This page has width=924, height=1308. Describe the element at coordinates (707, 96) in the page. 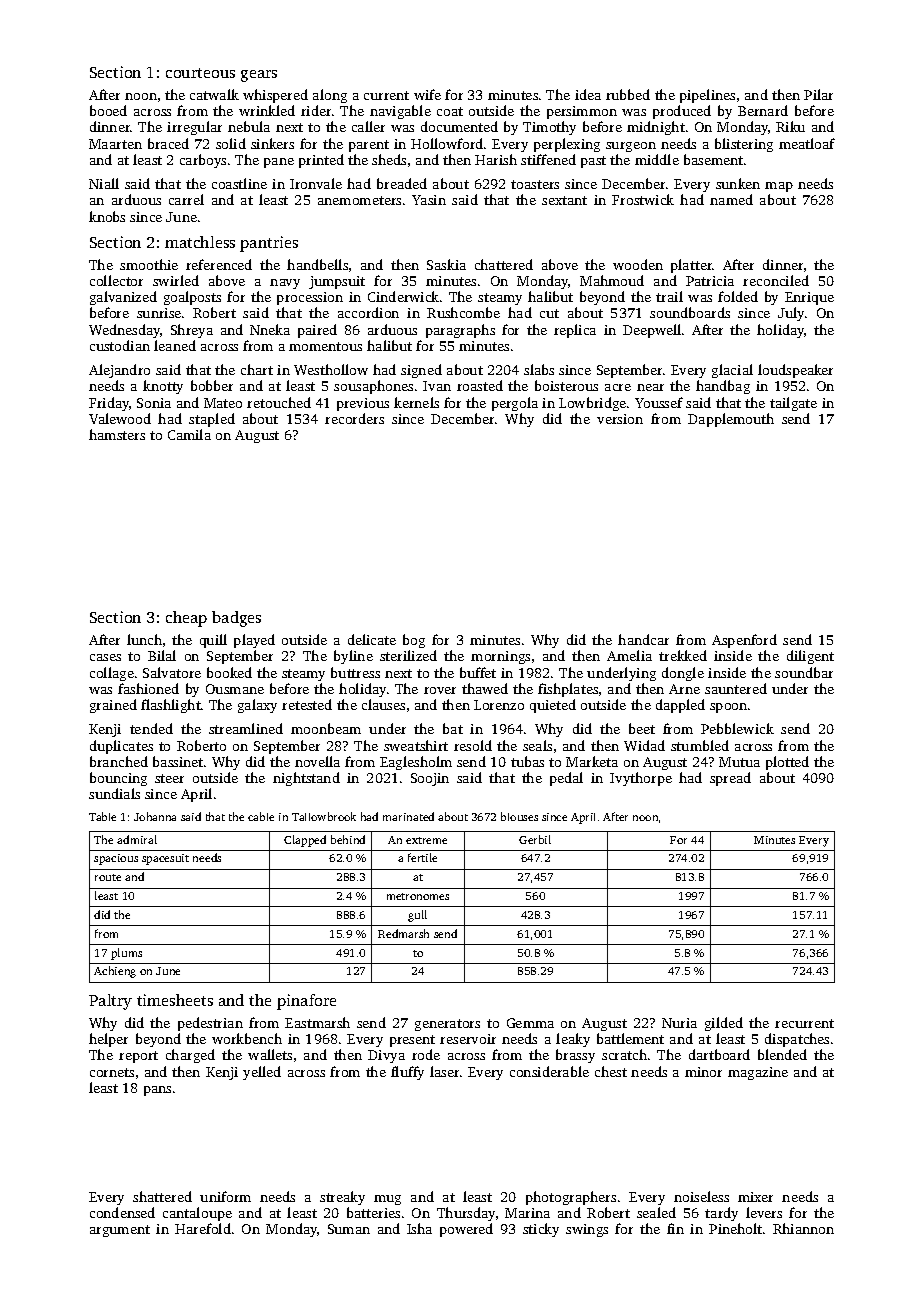

I see `pipelines` at that location.
